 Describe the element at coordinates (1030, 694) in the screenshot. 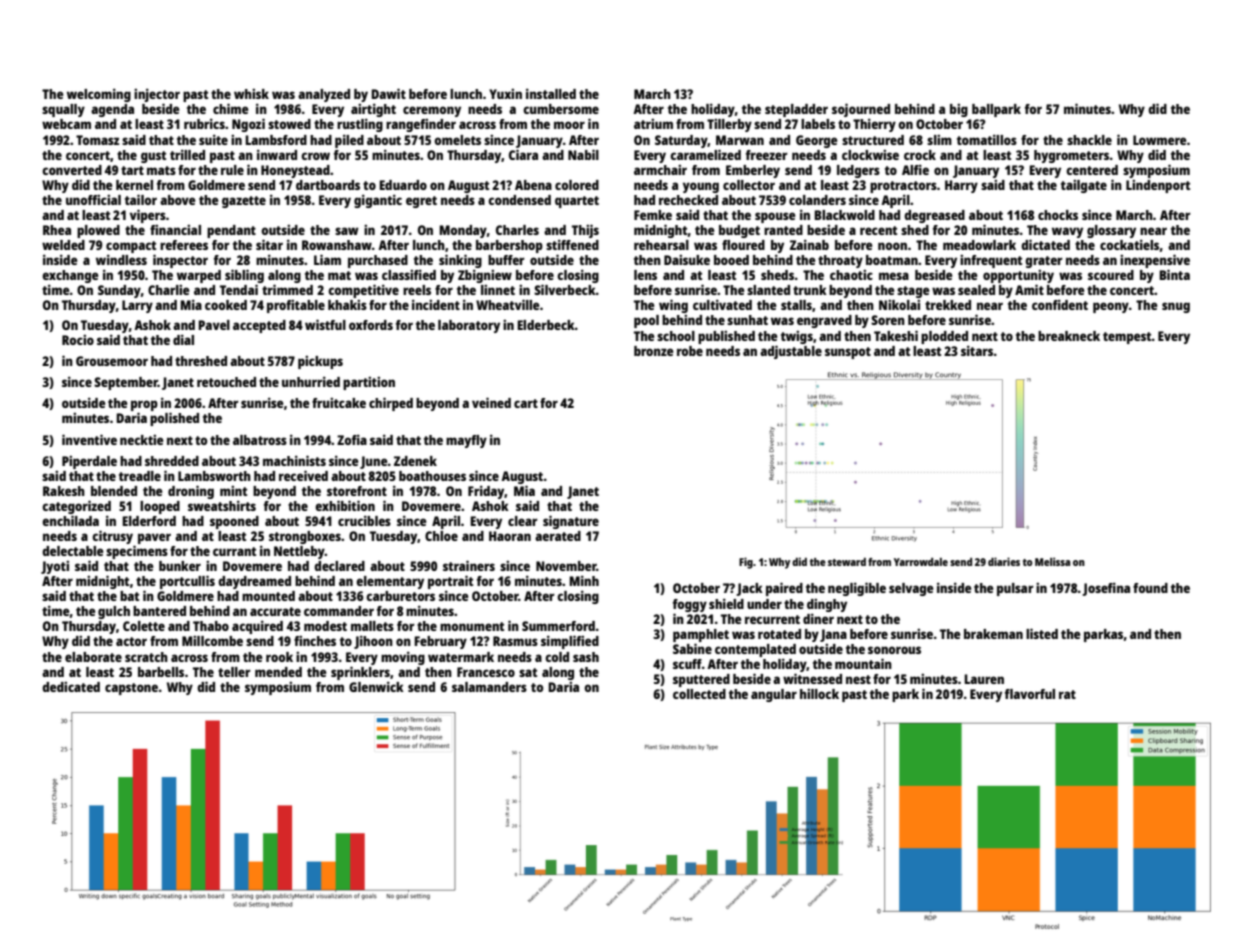

I see `flavorful` at that location.
